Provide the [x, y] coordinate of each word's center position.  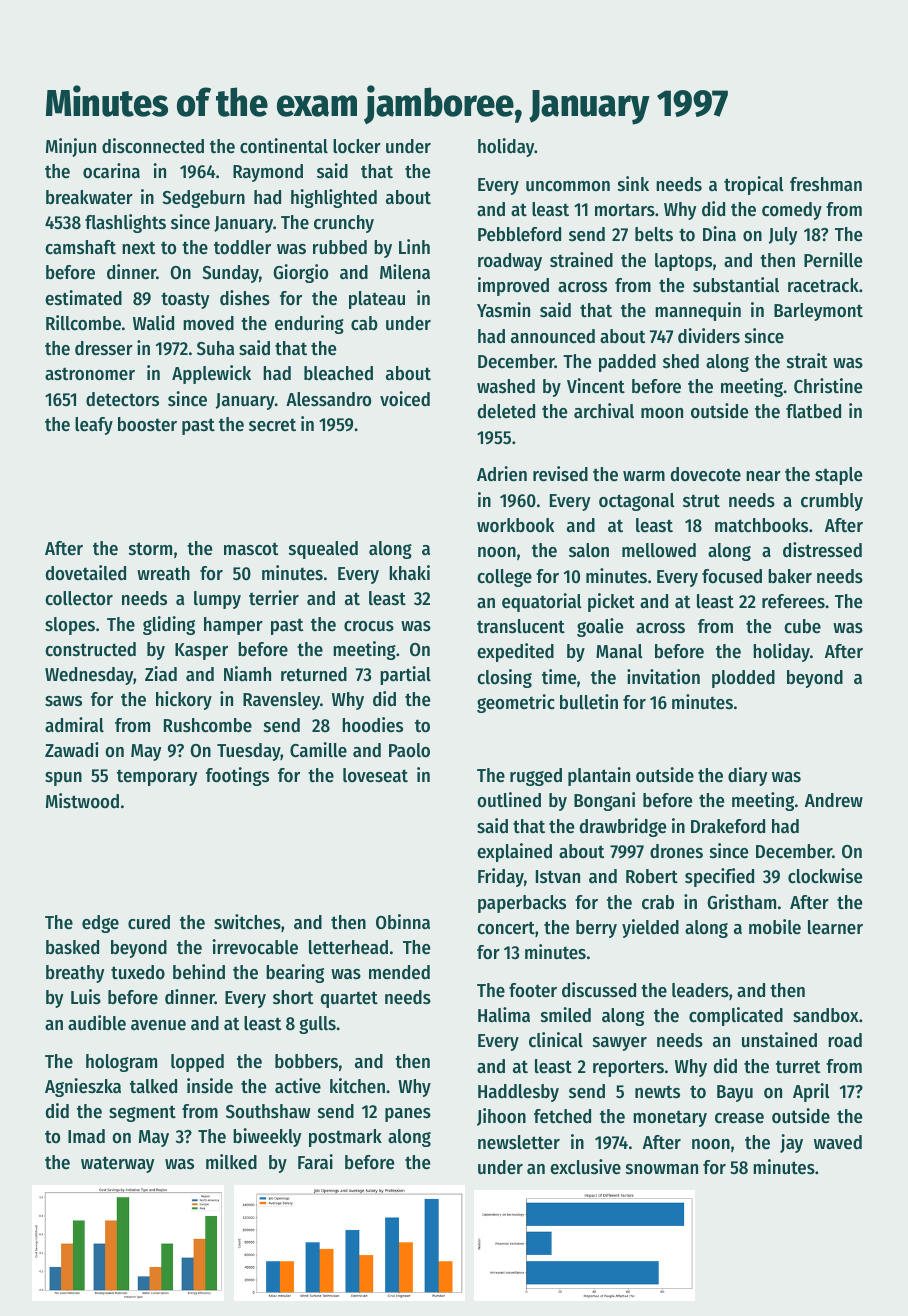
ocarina [111, 171]
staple [838, 476]
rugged [536, 777]
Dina [719, 233]
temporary [157, 777]
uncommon [568, 186]
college [504, 578]
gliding [169, 625]
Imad [86, 1136]
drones [676, 851]
